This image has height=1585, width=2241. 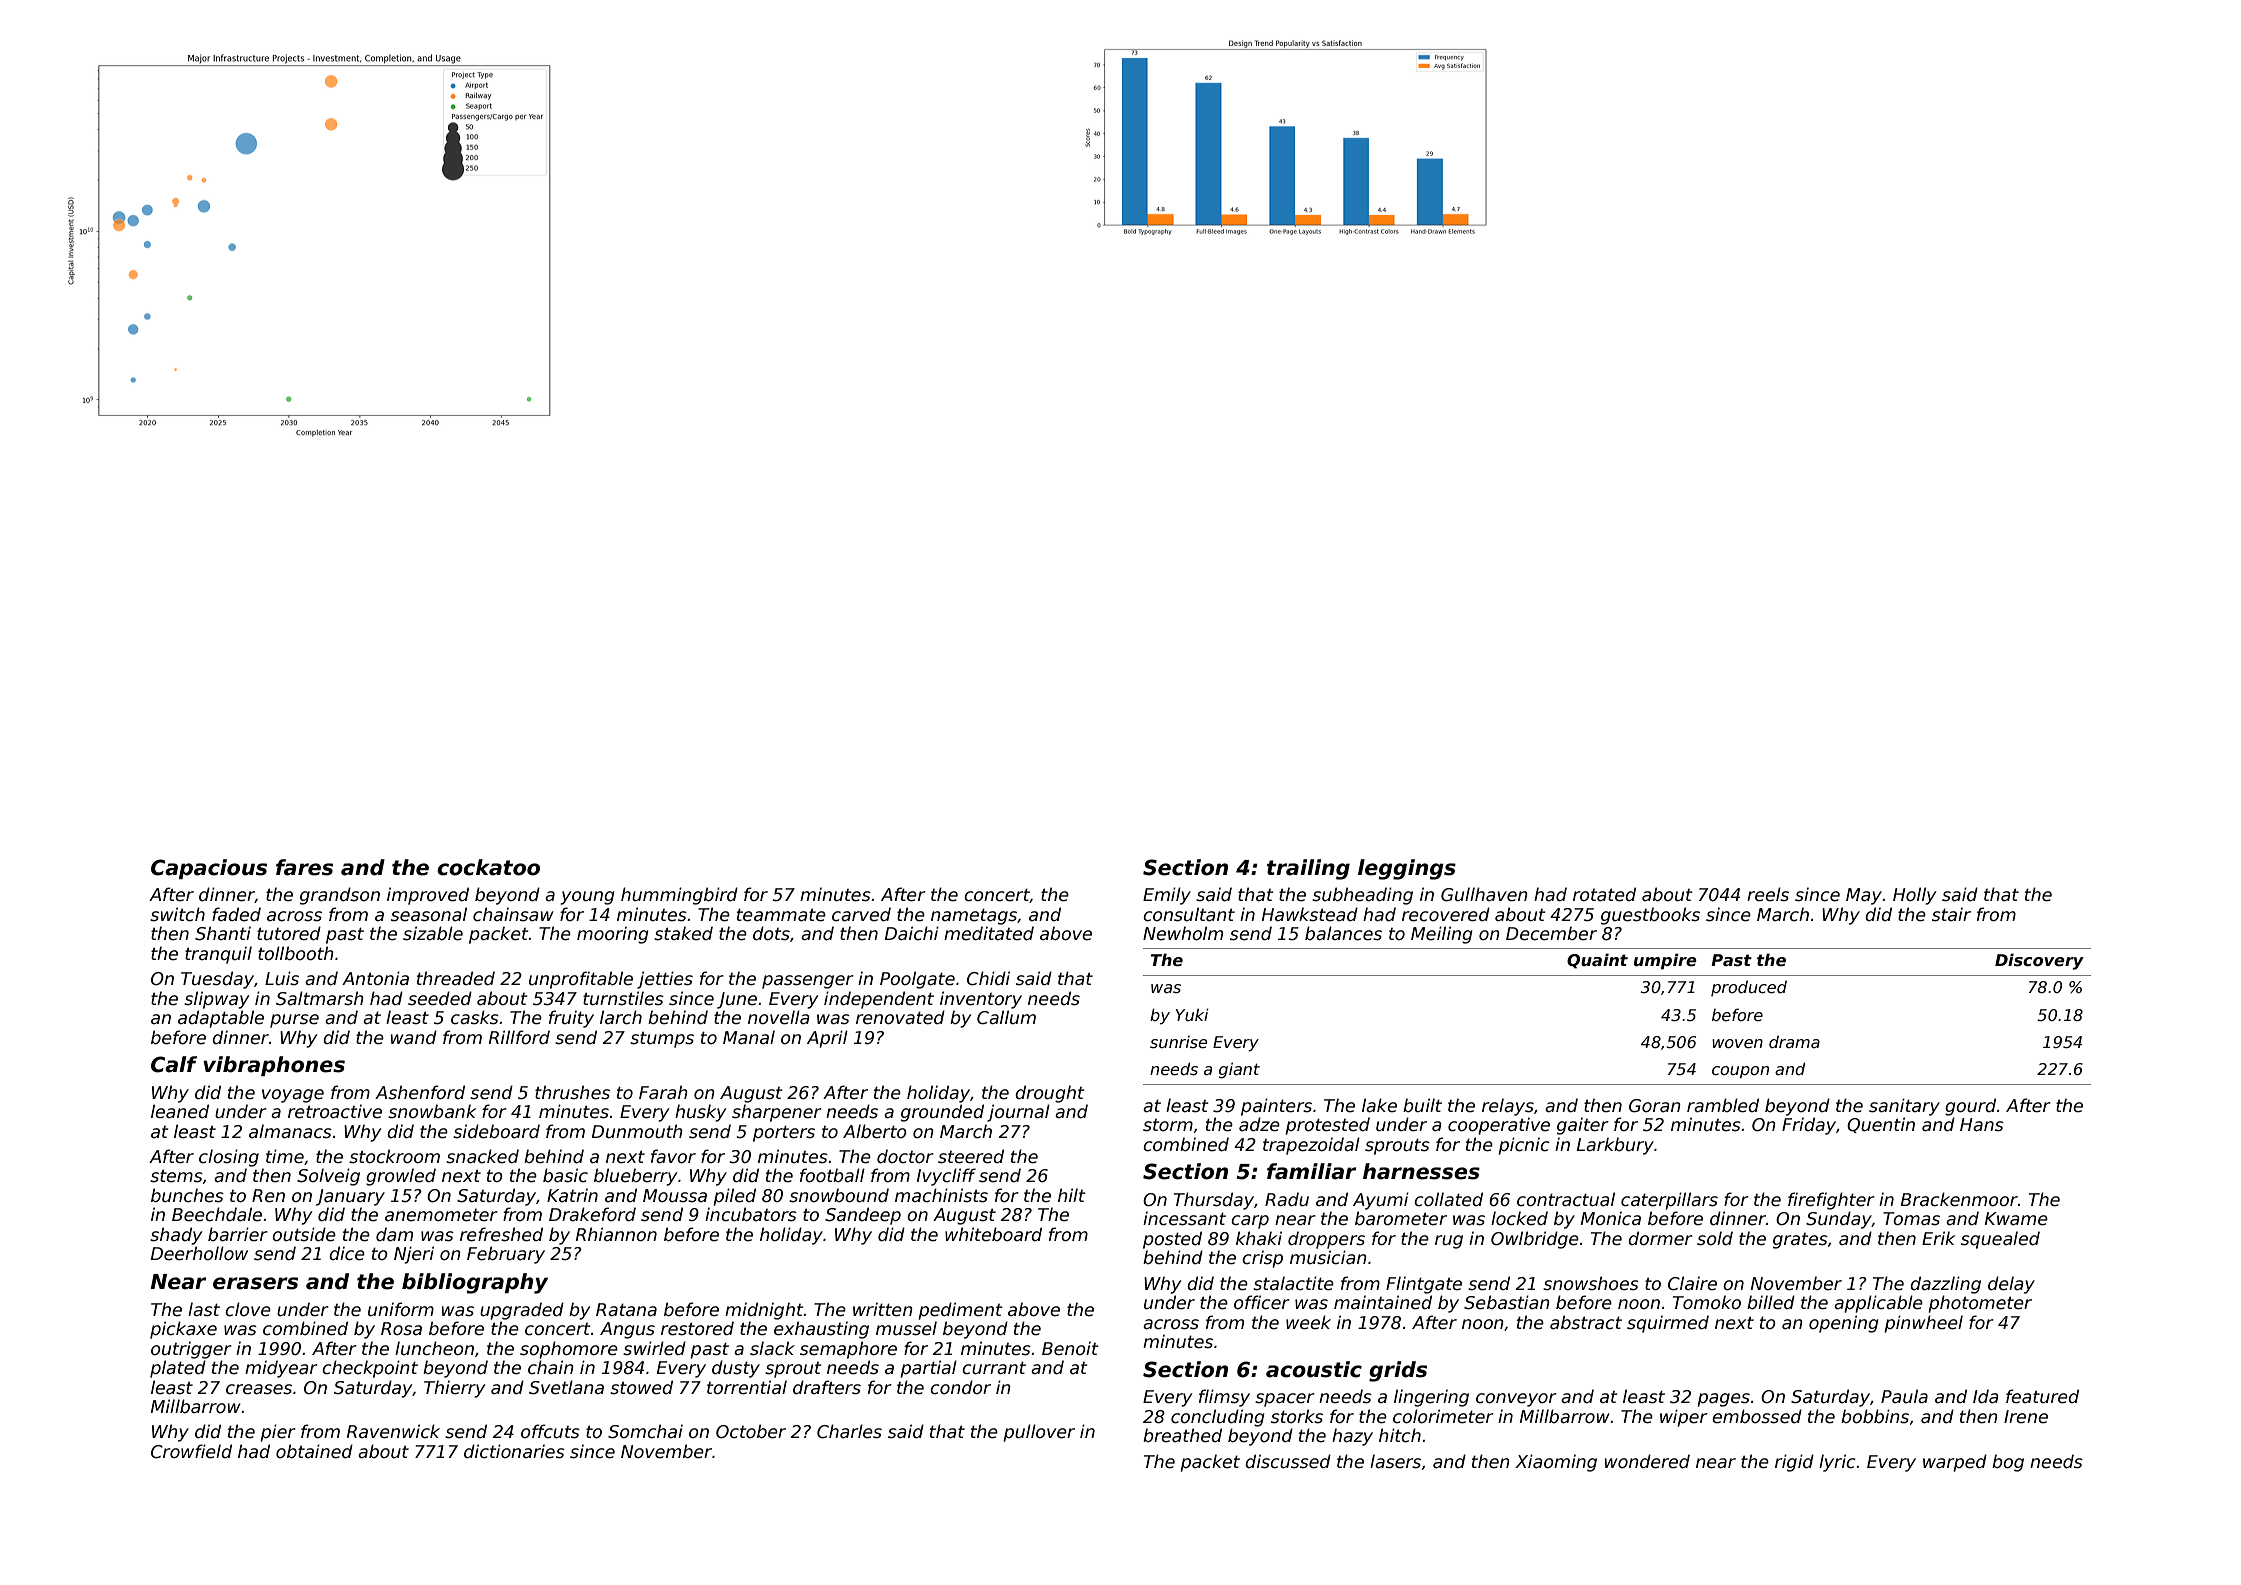 I want to click on Yuki, so click(x=1192, y=1014).
